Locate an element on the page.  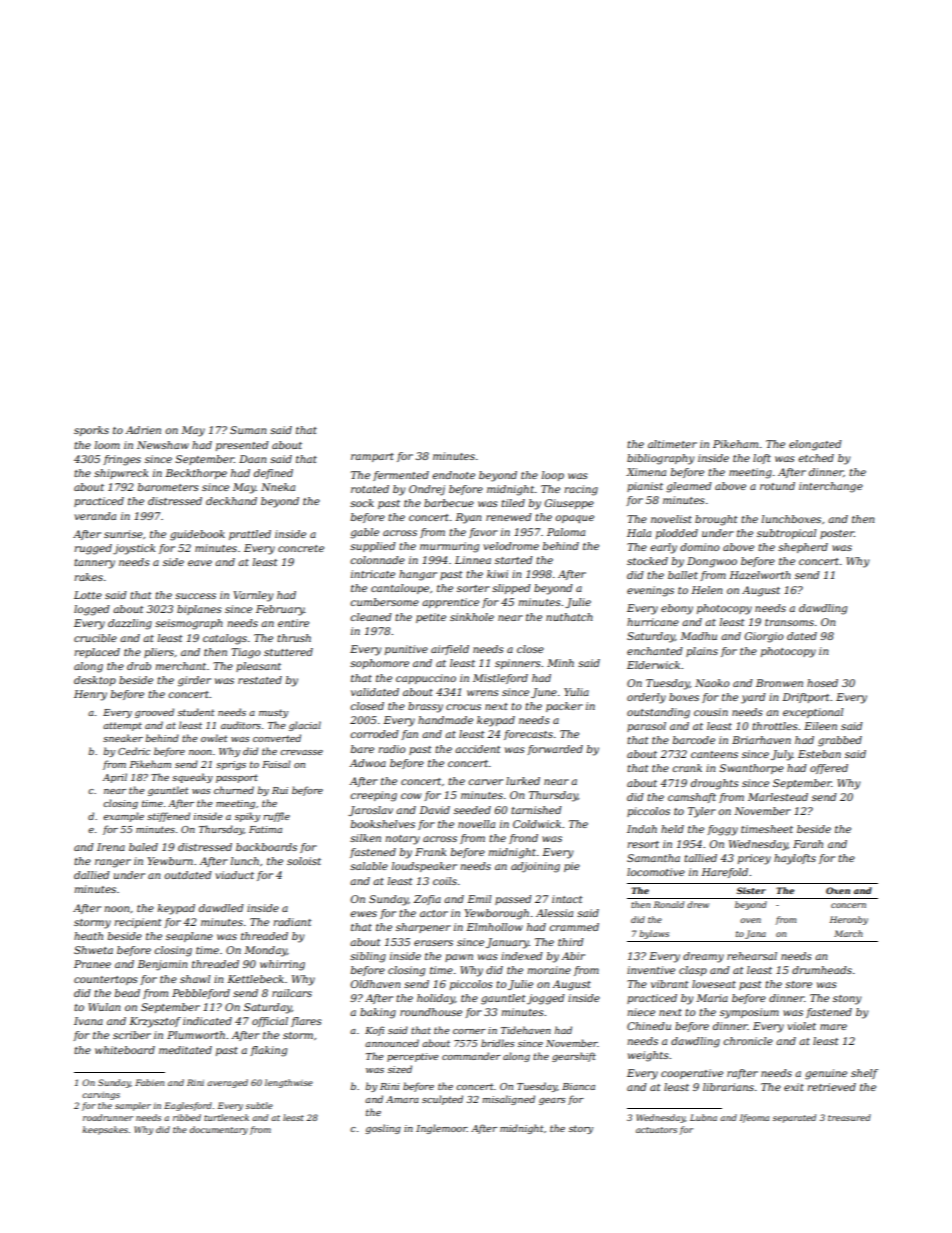
rampart is located at coordinates (372, 457).
